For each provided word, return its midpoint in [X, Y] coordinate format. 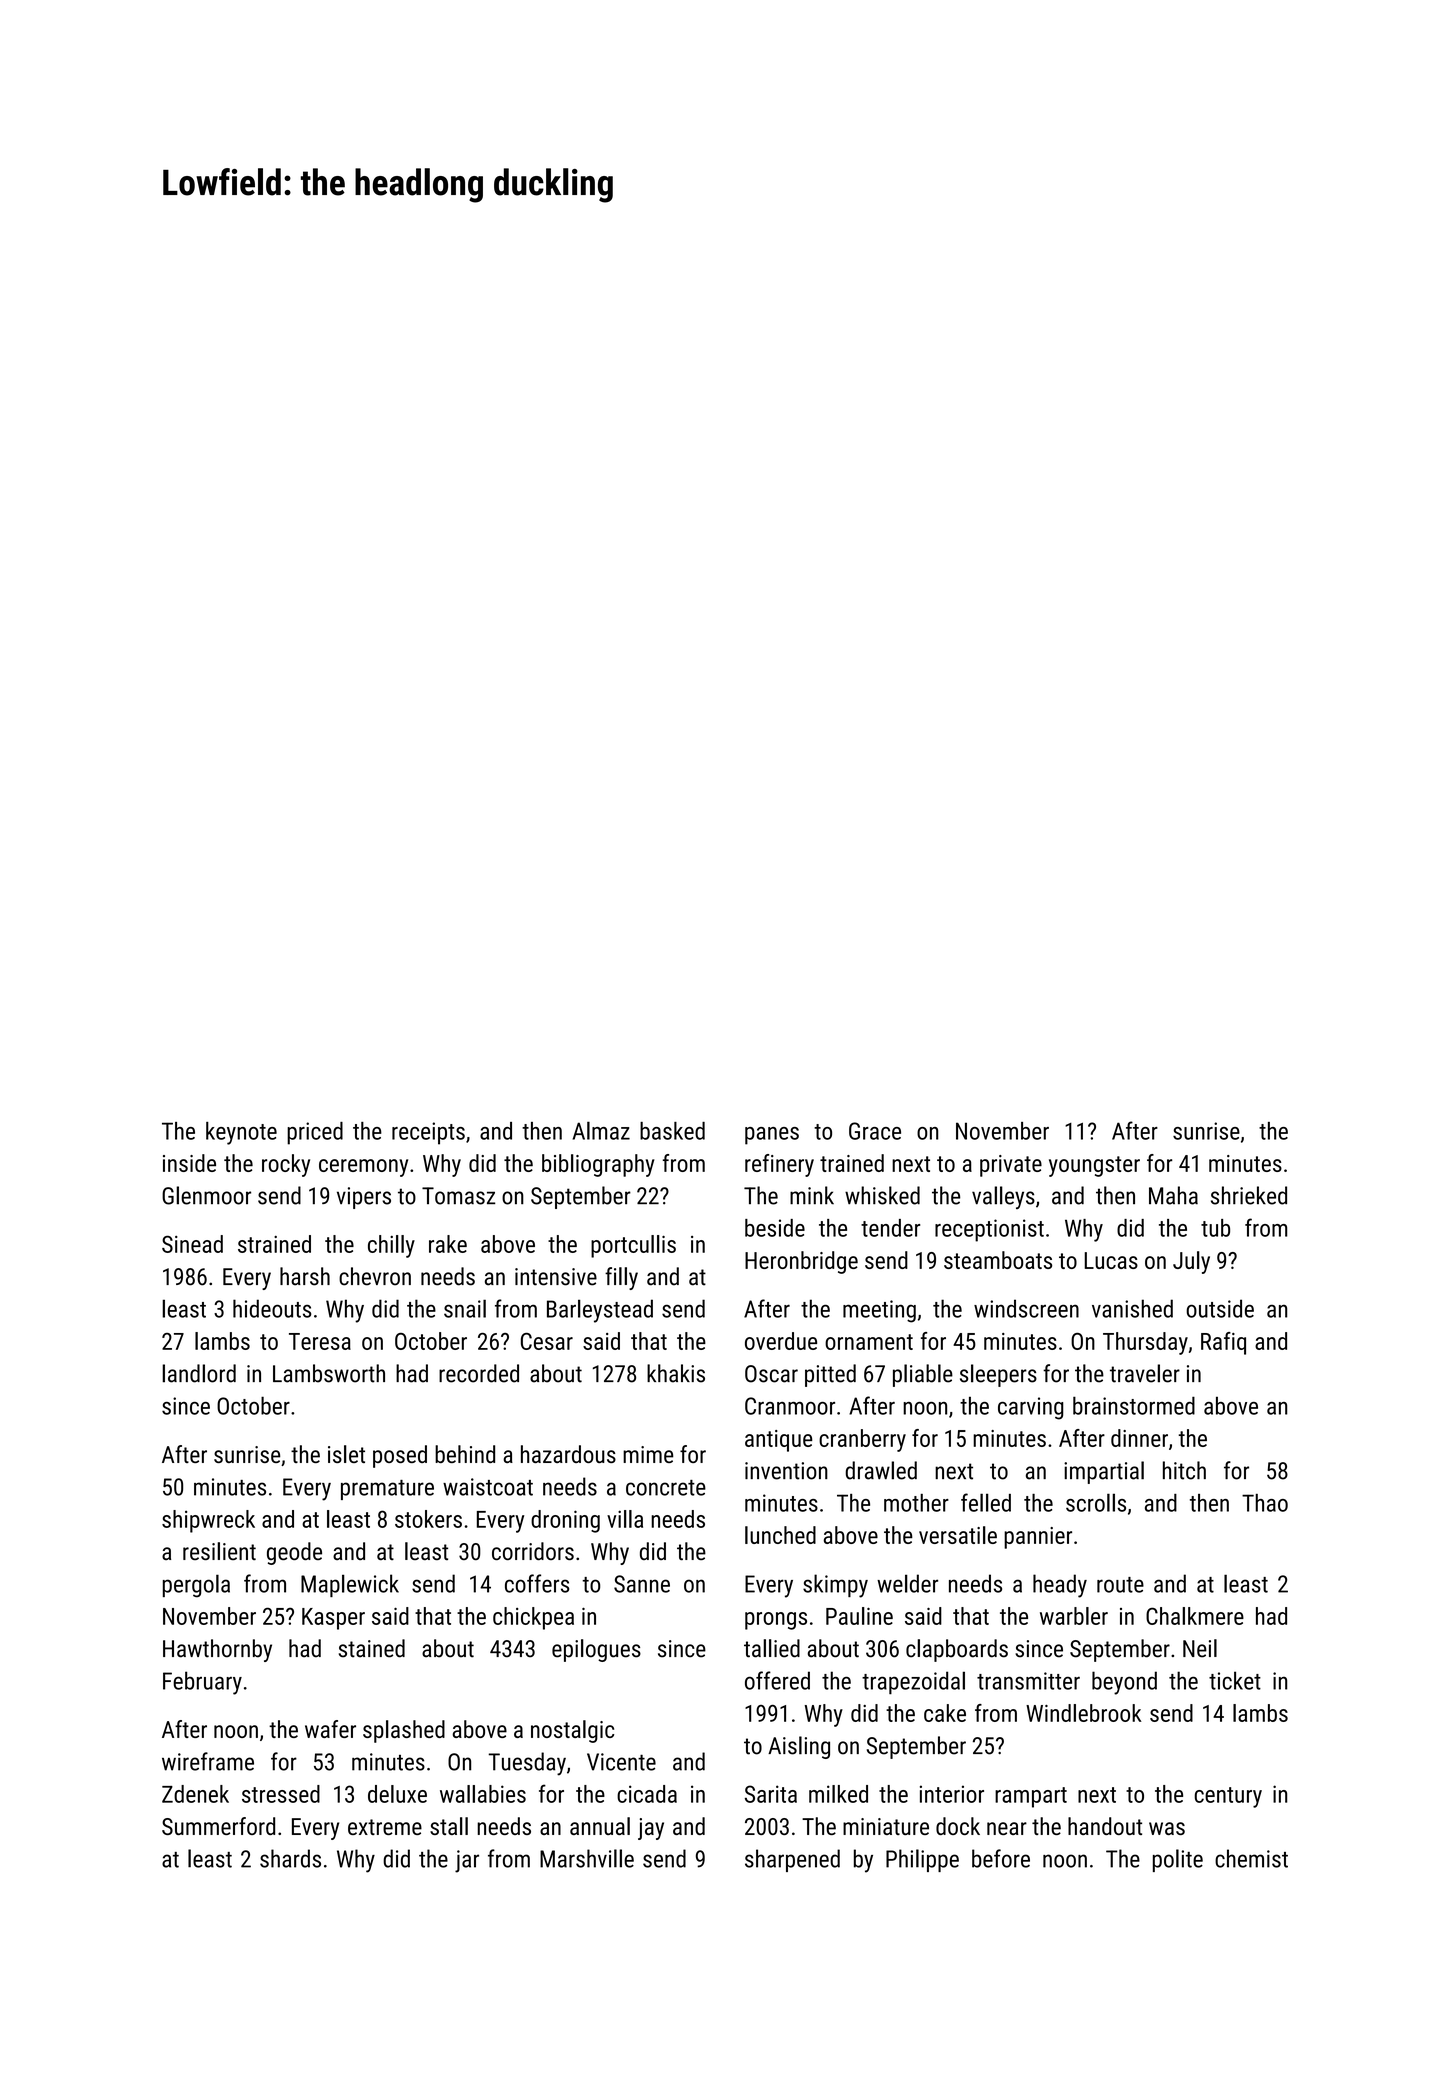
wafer [330, 1729]
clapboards [957, 1650]
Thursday [1145, 1343]
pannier [1038, 1538]
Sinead [192, 1244]
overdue [781, 1341]
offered [777, 1680]
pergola [196, 1586]
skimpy [835, 1586]
